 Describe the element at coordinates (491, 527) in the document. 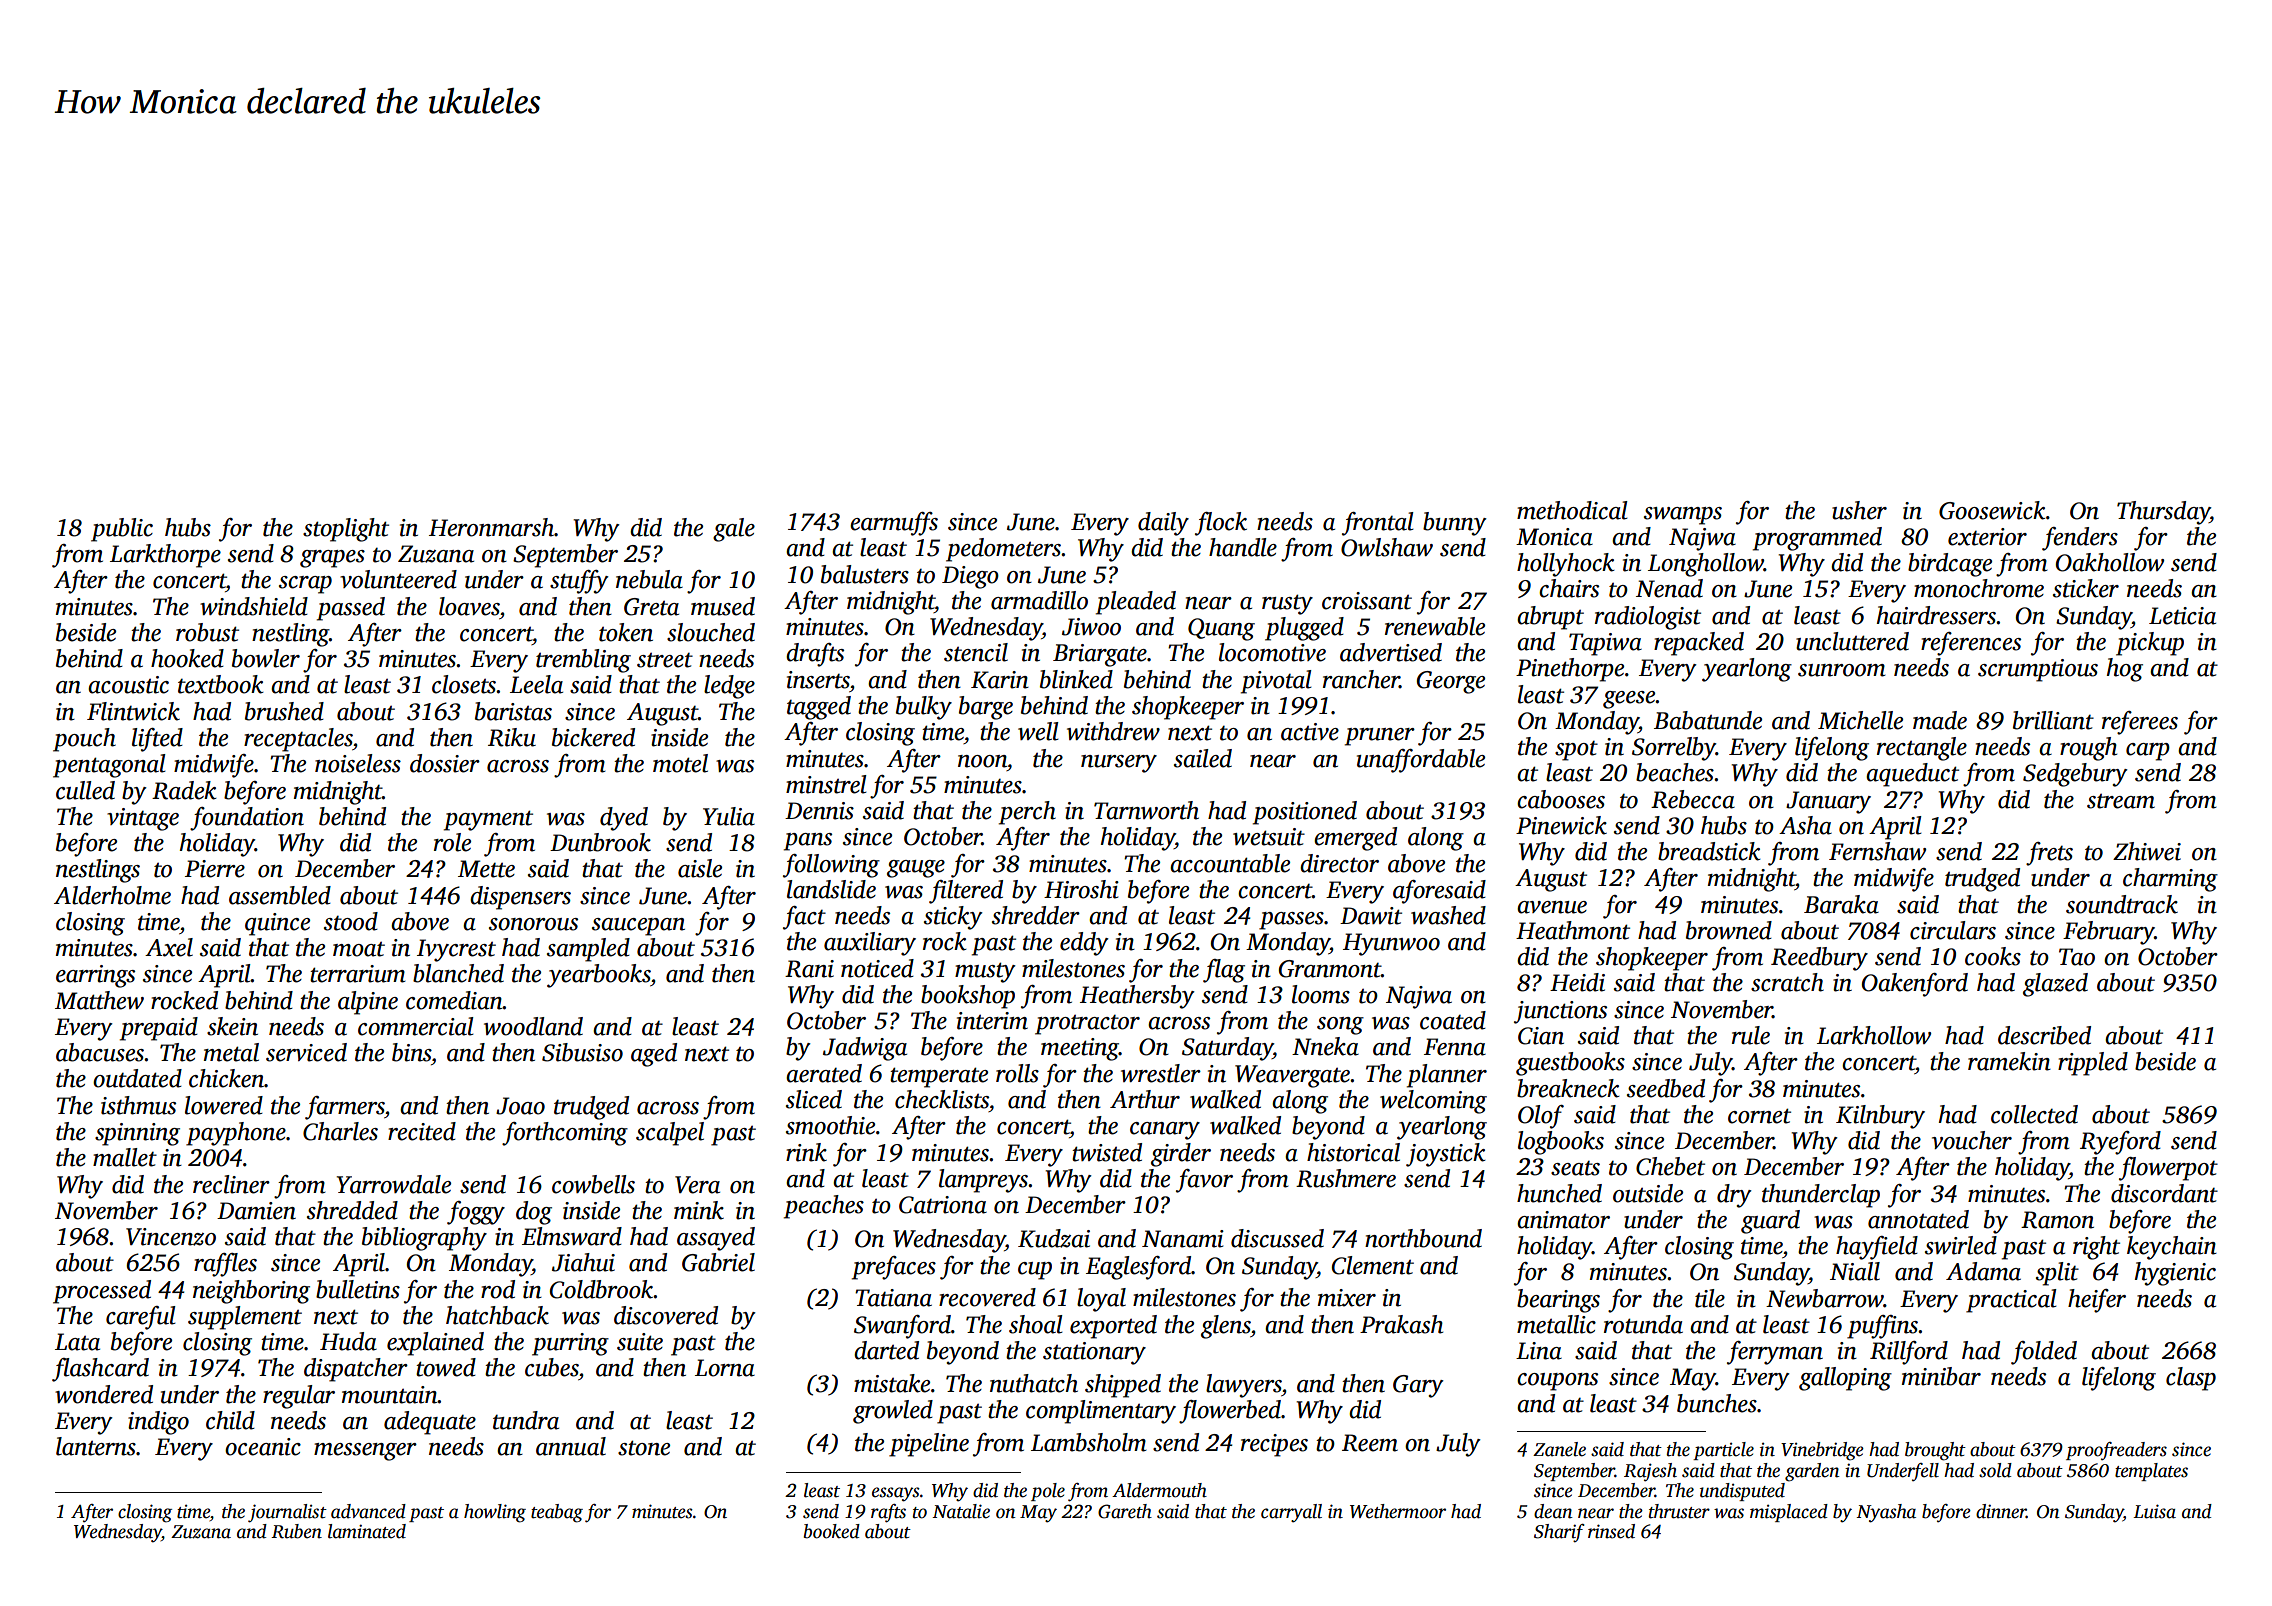

I see `Heronmarsh` at that location.
